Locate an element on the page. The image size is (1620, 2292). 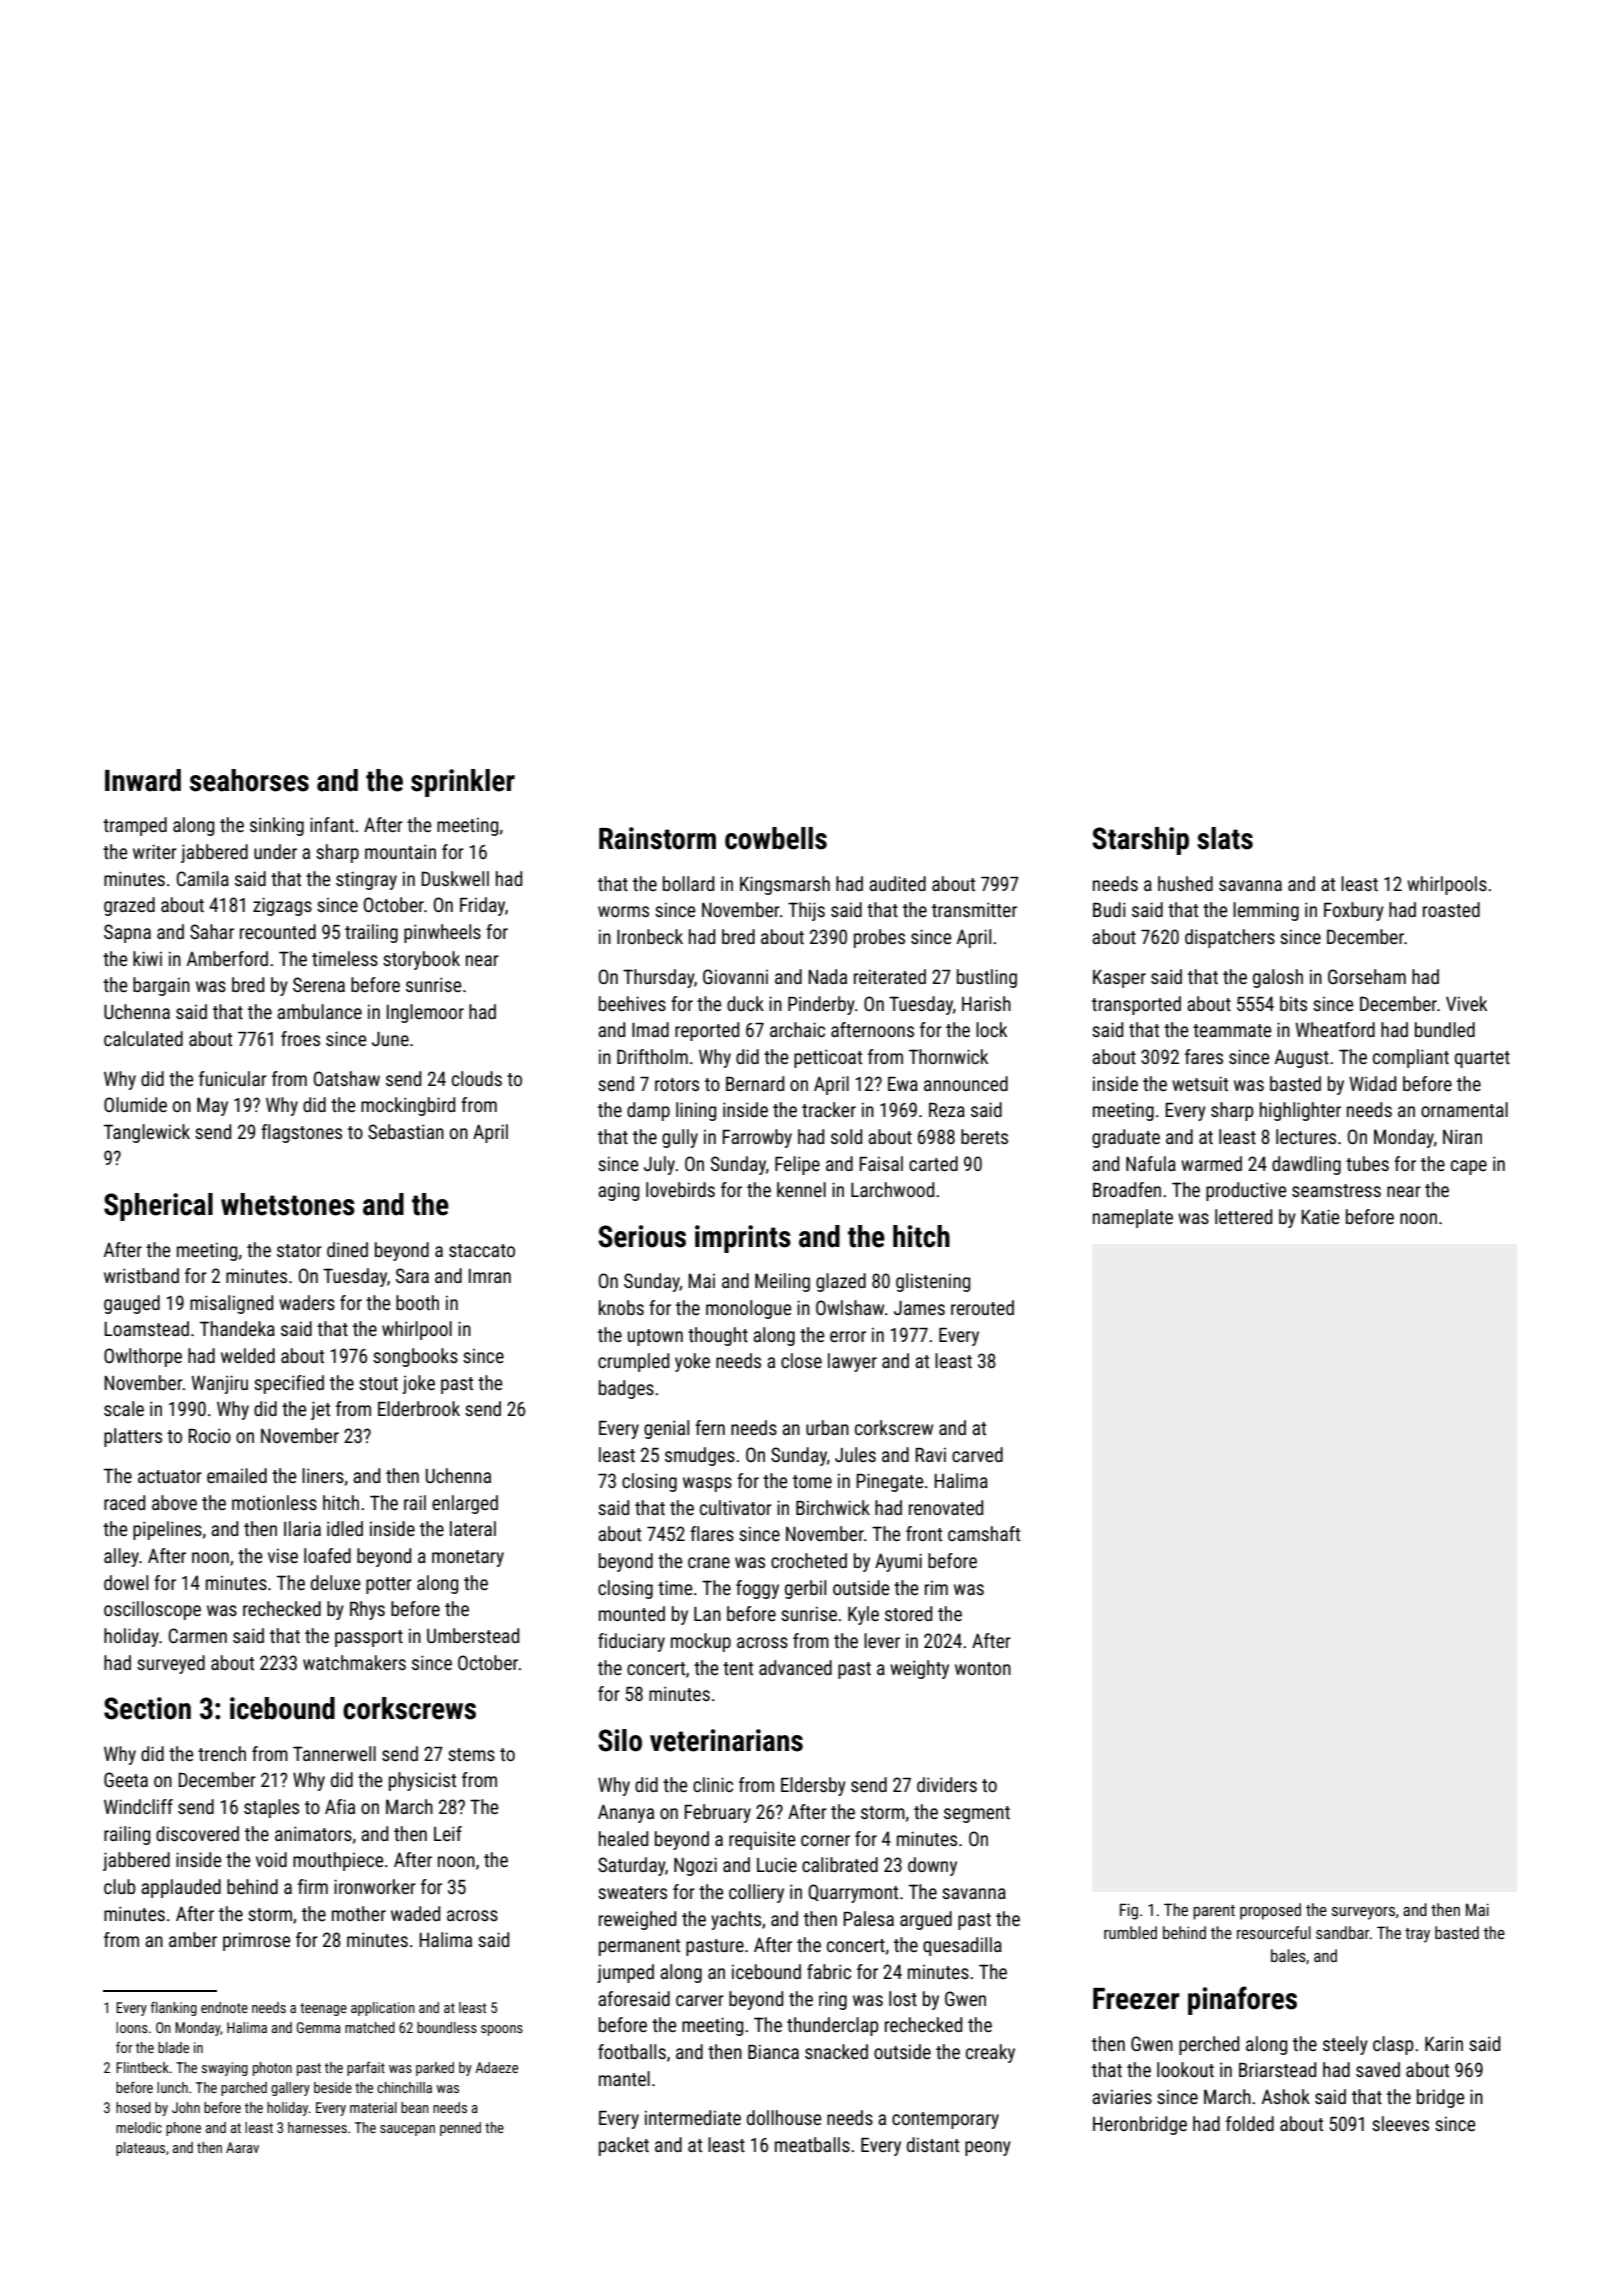
healed is located at coordinates (623, 1838).
